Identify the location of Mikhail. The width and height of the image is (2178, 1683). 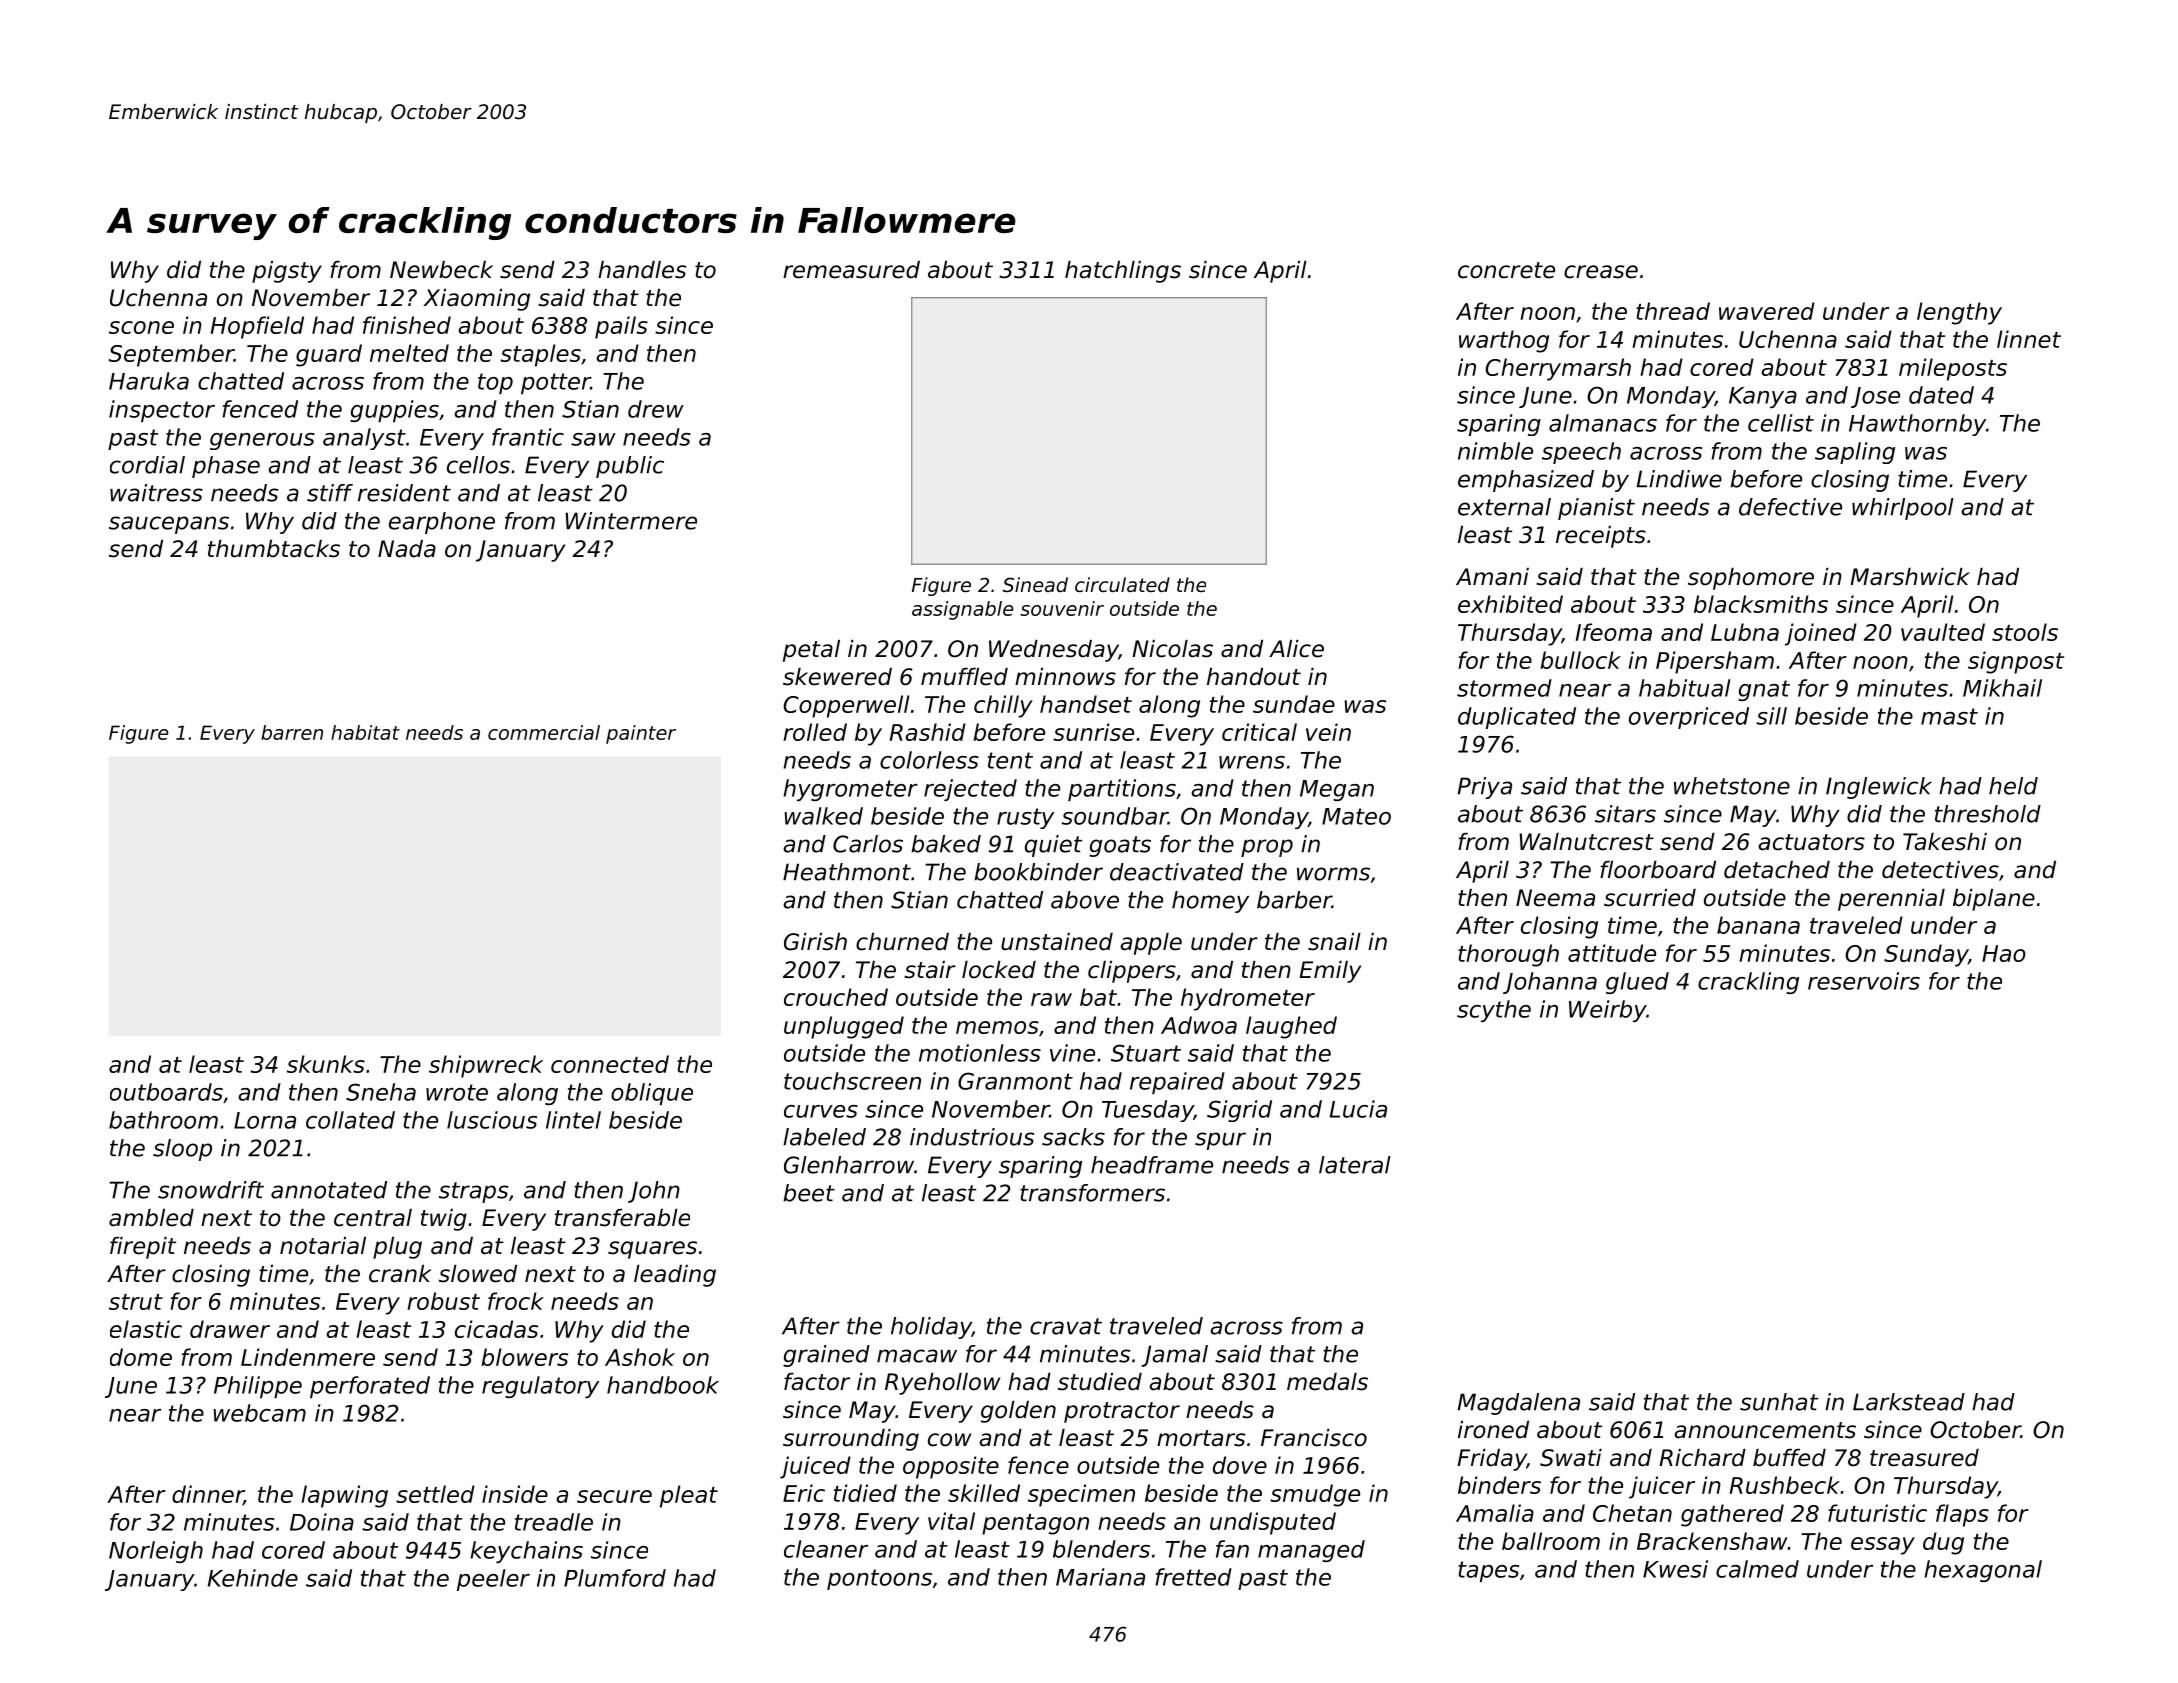
(2002, 688).
